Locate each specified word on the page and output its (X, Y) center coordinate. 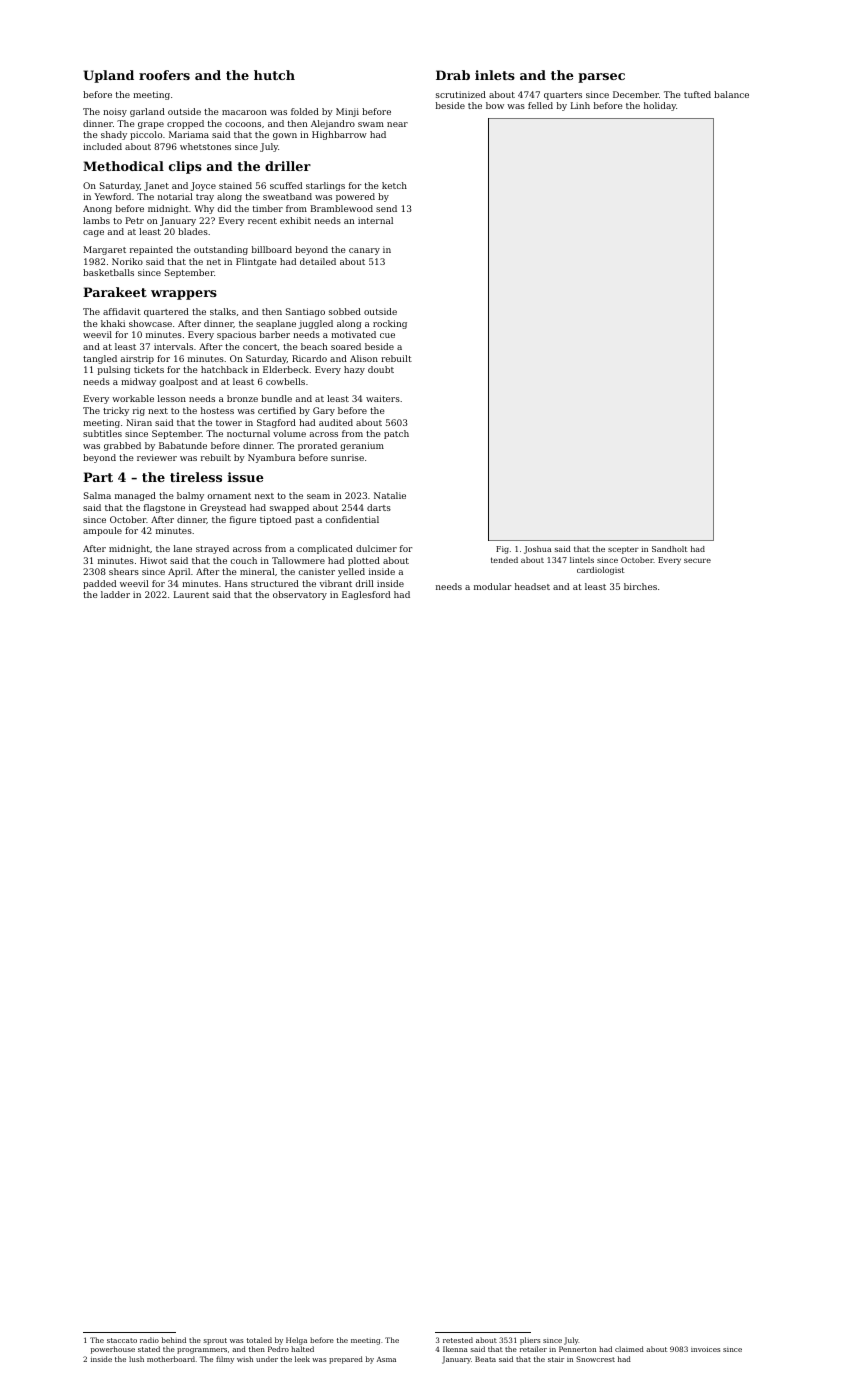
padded (99, 584)
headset (532, 586)
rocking (390, 324)
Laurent (191, 594)
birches (640, 586)
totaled (259, 1340)
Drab (453, 75)
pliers (530, 1341)
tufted (697, 94)
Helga (296, 1341)
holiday (660, 106)
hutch (274, 75)
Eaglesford (366, 595)
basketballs (108, 272)
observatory (300, 595)
